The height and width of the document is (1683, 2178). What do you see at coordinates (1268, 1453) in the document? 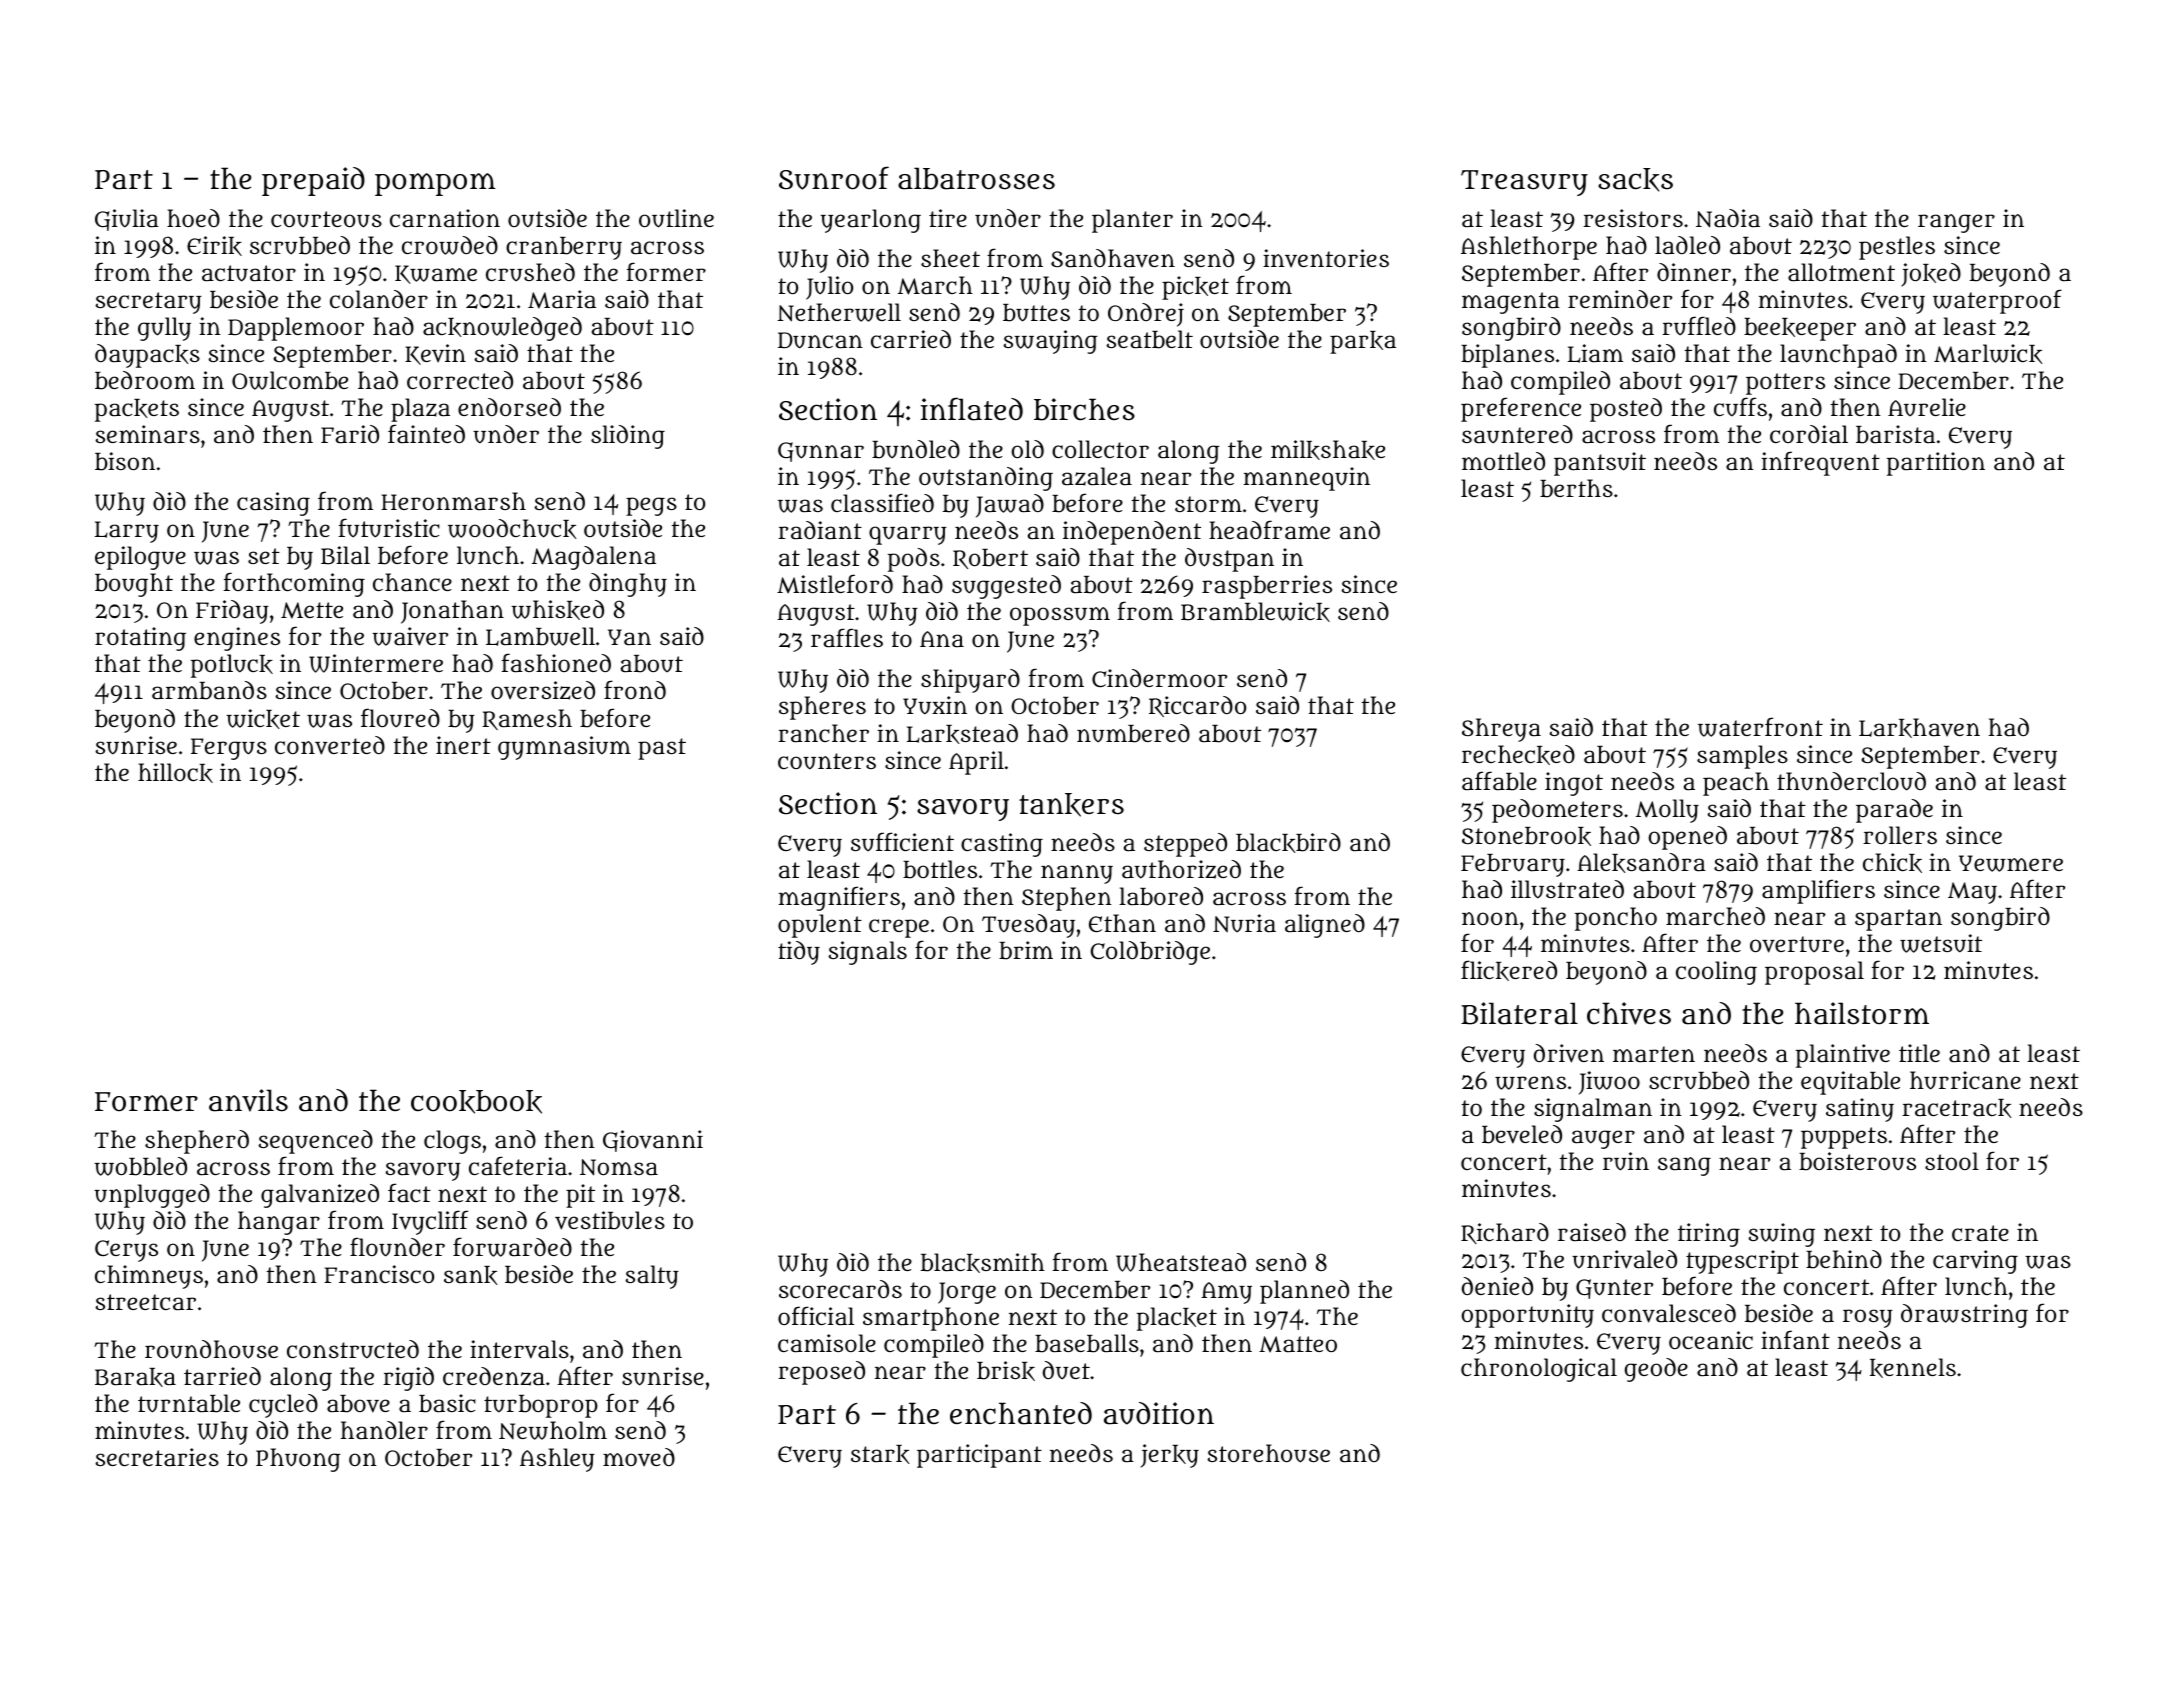
I see `storehouse` at bounding box center [1268, 1453].
